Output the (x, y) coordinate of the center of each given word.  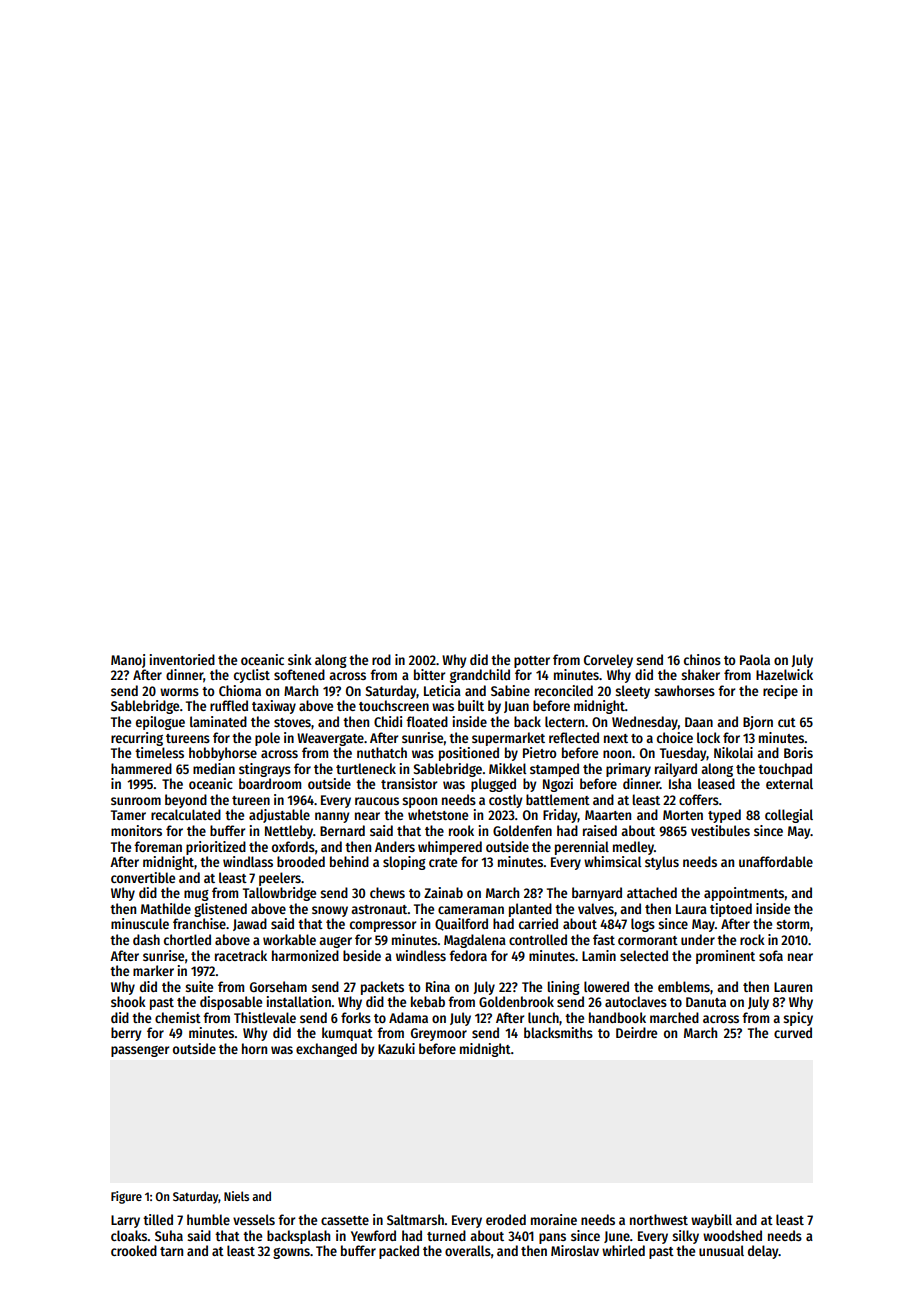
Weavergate (330, 739)
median (214, 768)
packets (382, 988)
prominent (725, 957)
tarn (171, 1251)
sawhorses (684, 690)
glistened (220, 910)
